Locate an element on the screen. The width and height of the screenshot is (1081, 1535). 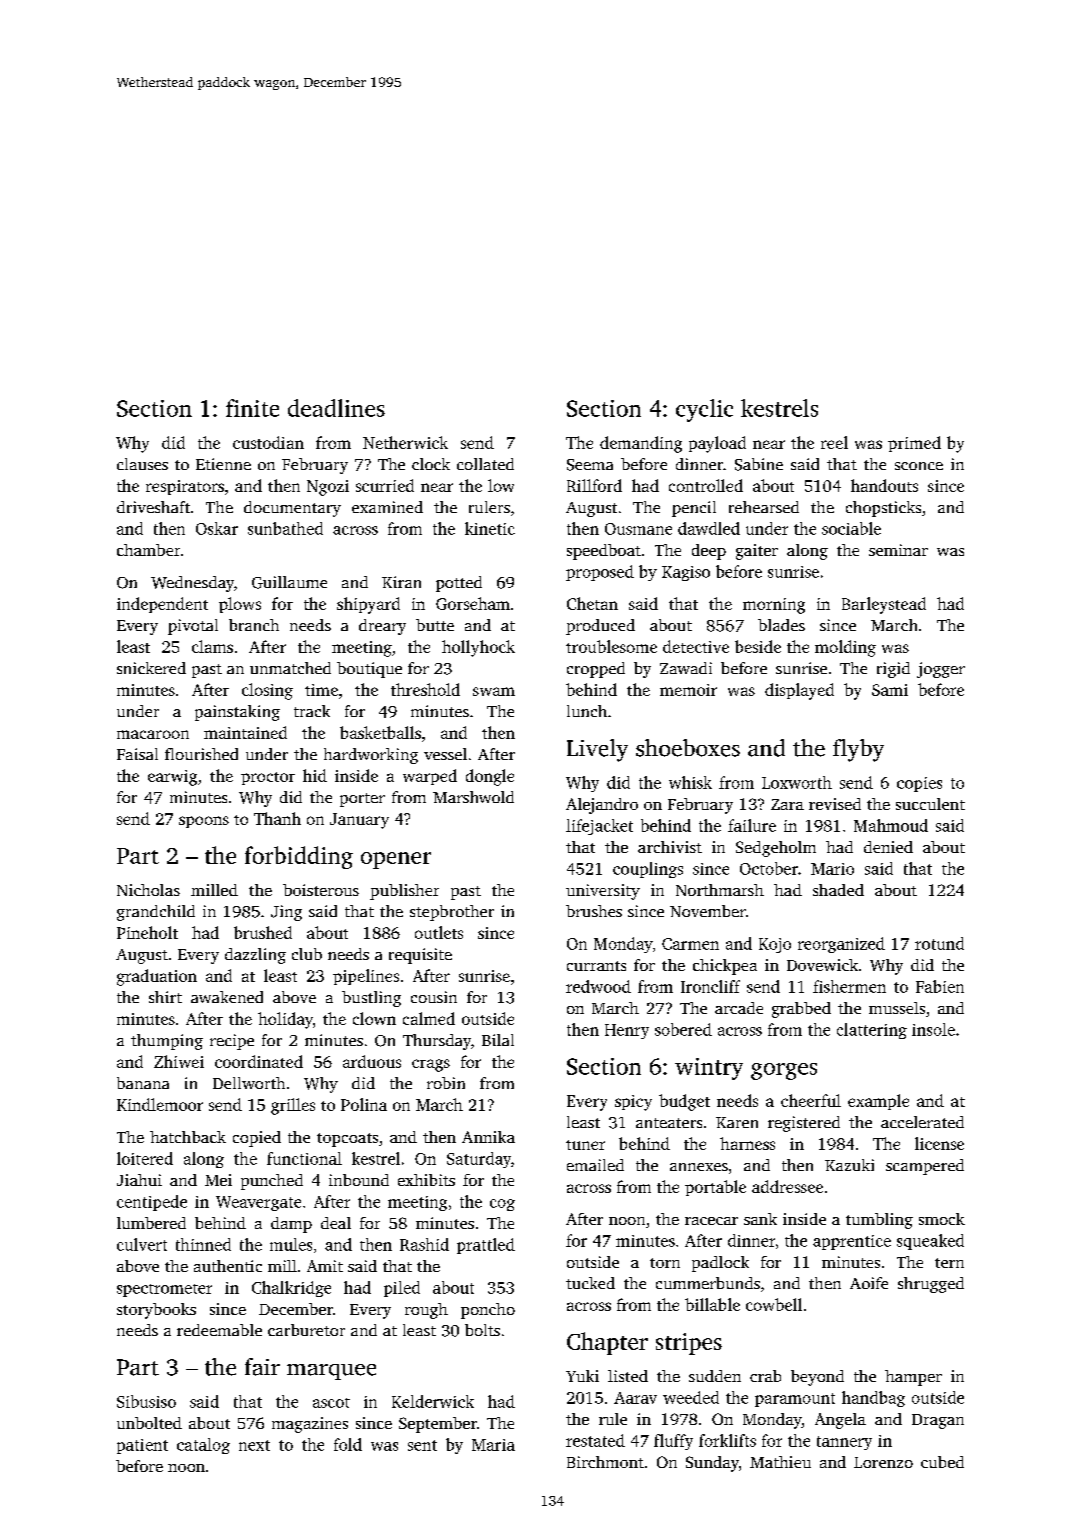
Birchmont is located at coordinates (605, 1462).
